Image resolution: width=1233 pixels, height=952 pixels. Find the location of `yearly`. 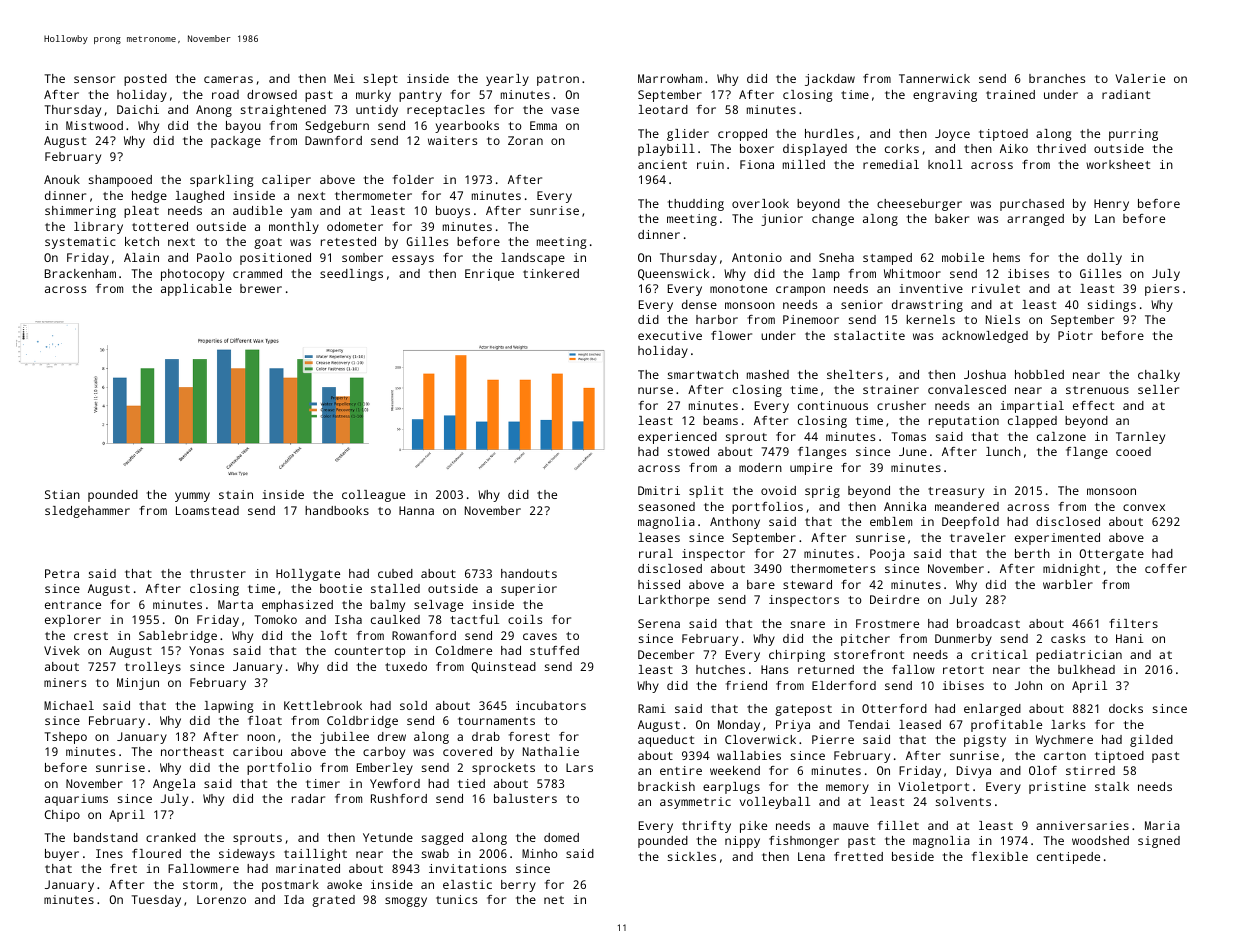

yearly is located at coordinates (507, 80).
